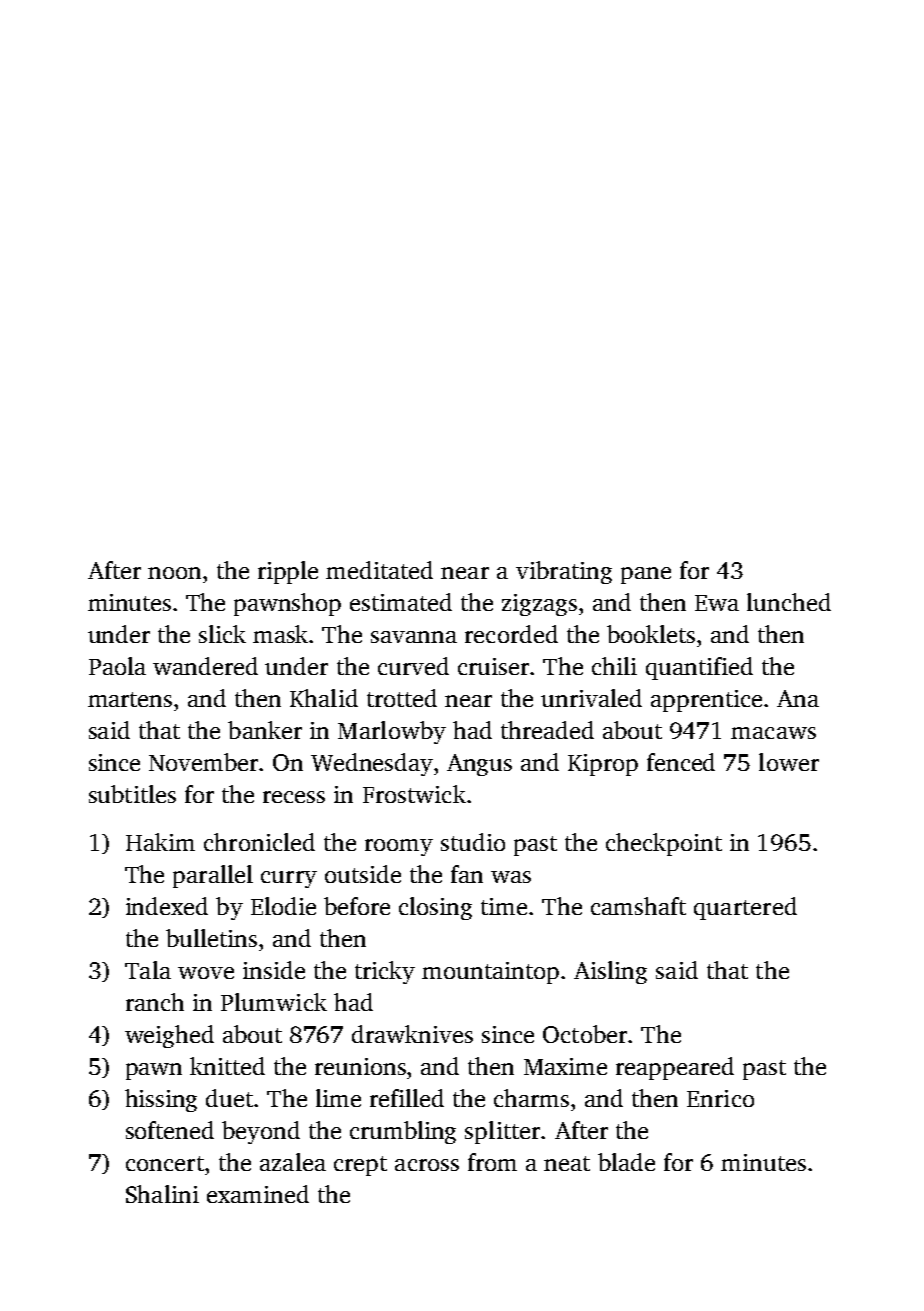 This screenshot has width=924, height=1311. What do you see at coordinates (283, 906) in the screenshot?
I see `Elodie` at bounding box center [283, 906].
